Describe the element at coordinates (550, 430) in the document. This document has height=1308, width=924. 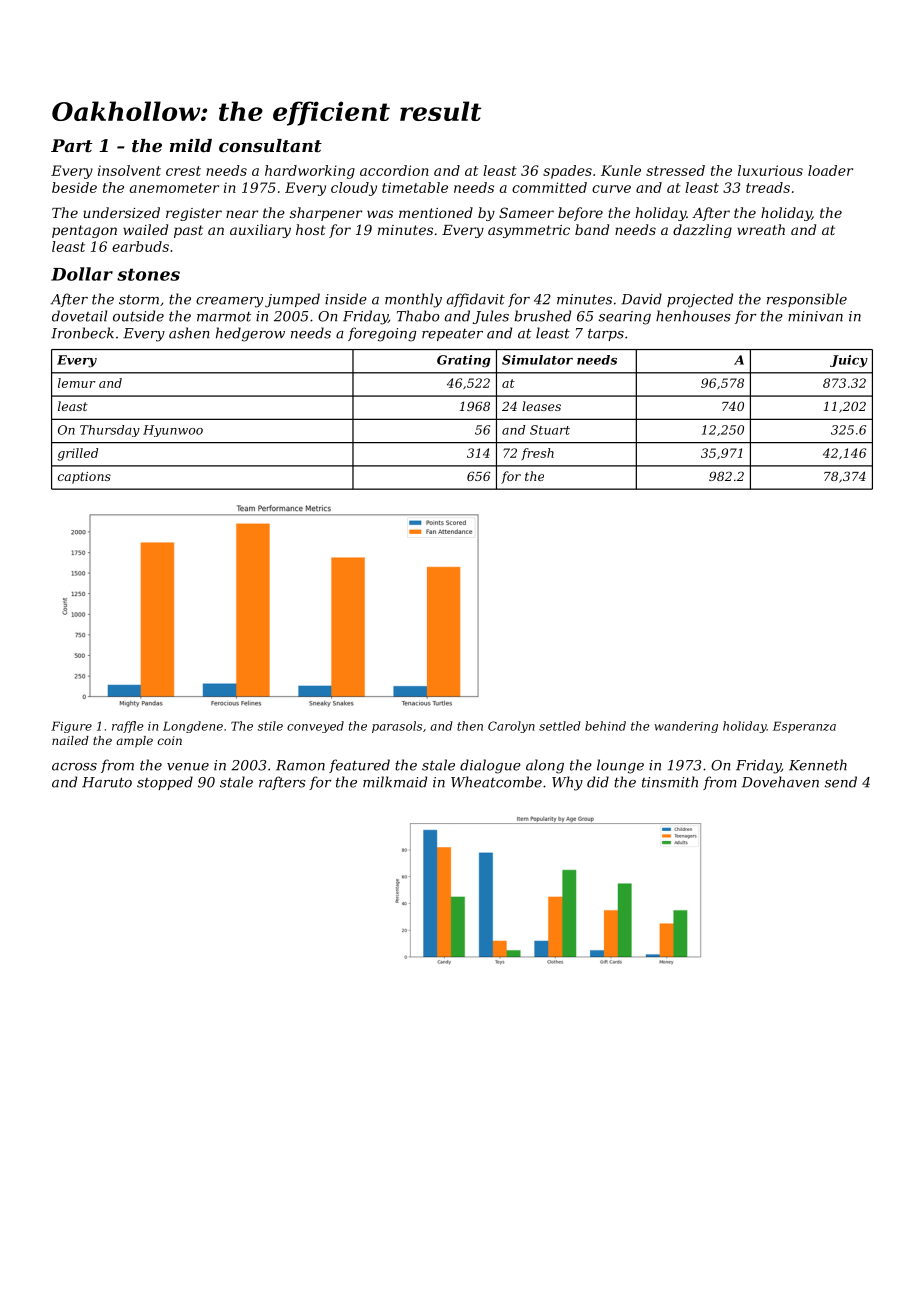
I see `Stuart` at that location.
